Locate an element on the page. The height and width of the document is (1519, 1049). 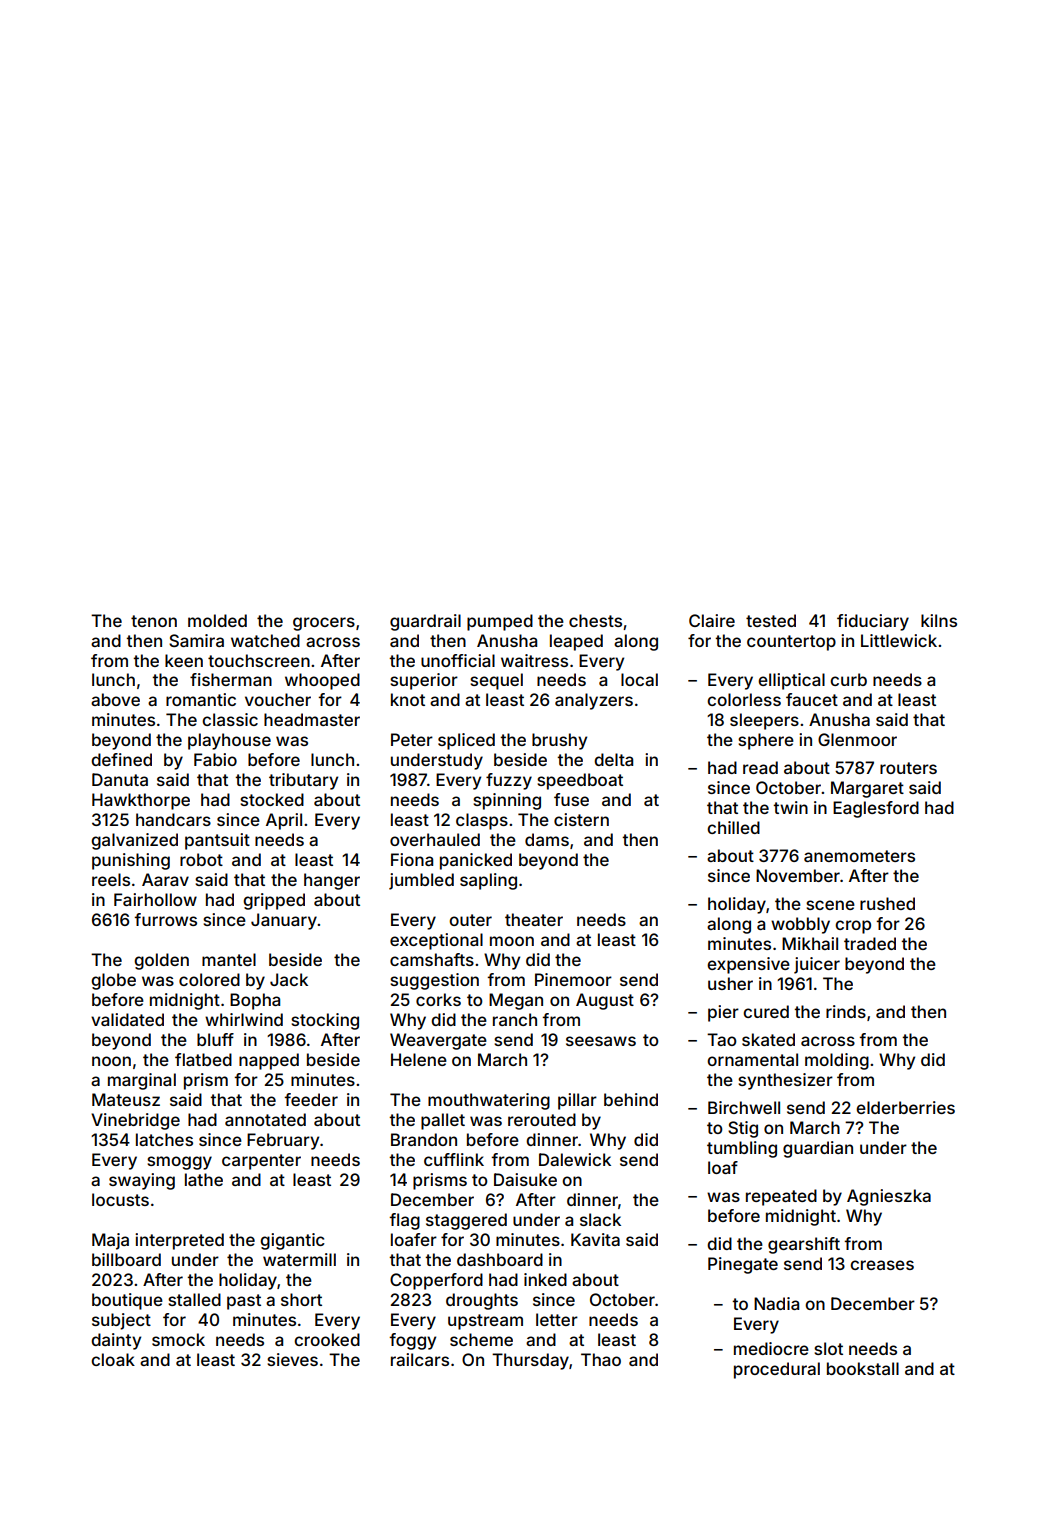
sleepers is located at coordinates (764, 721).
